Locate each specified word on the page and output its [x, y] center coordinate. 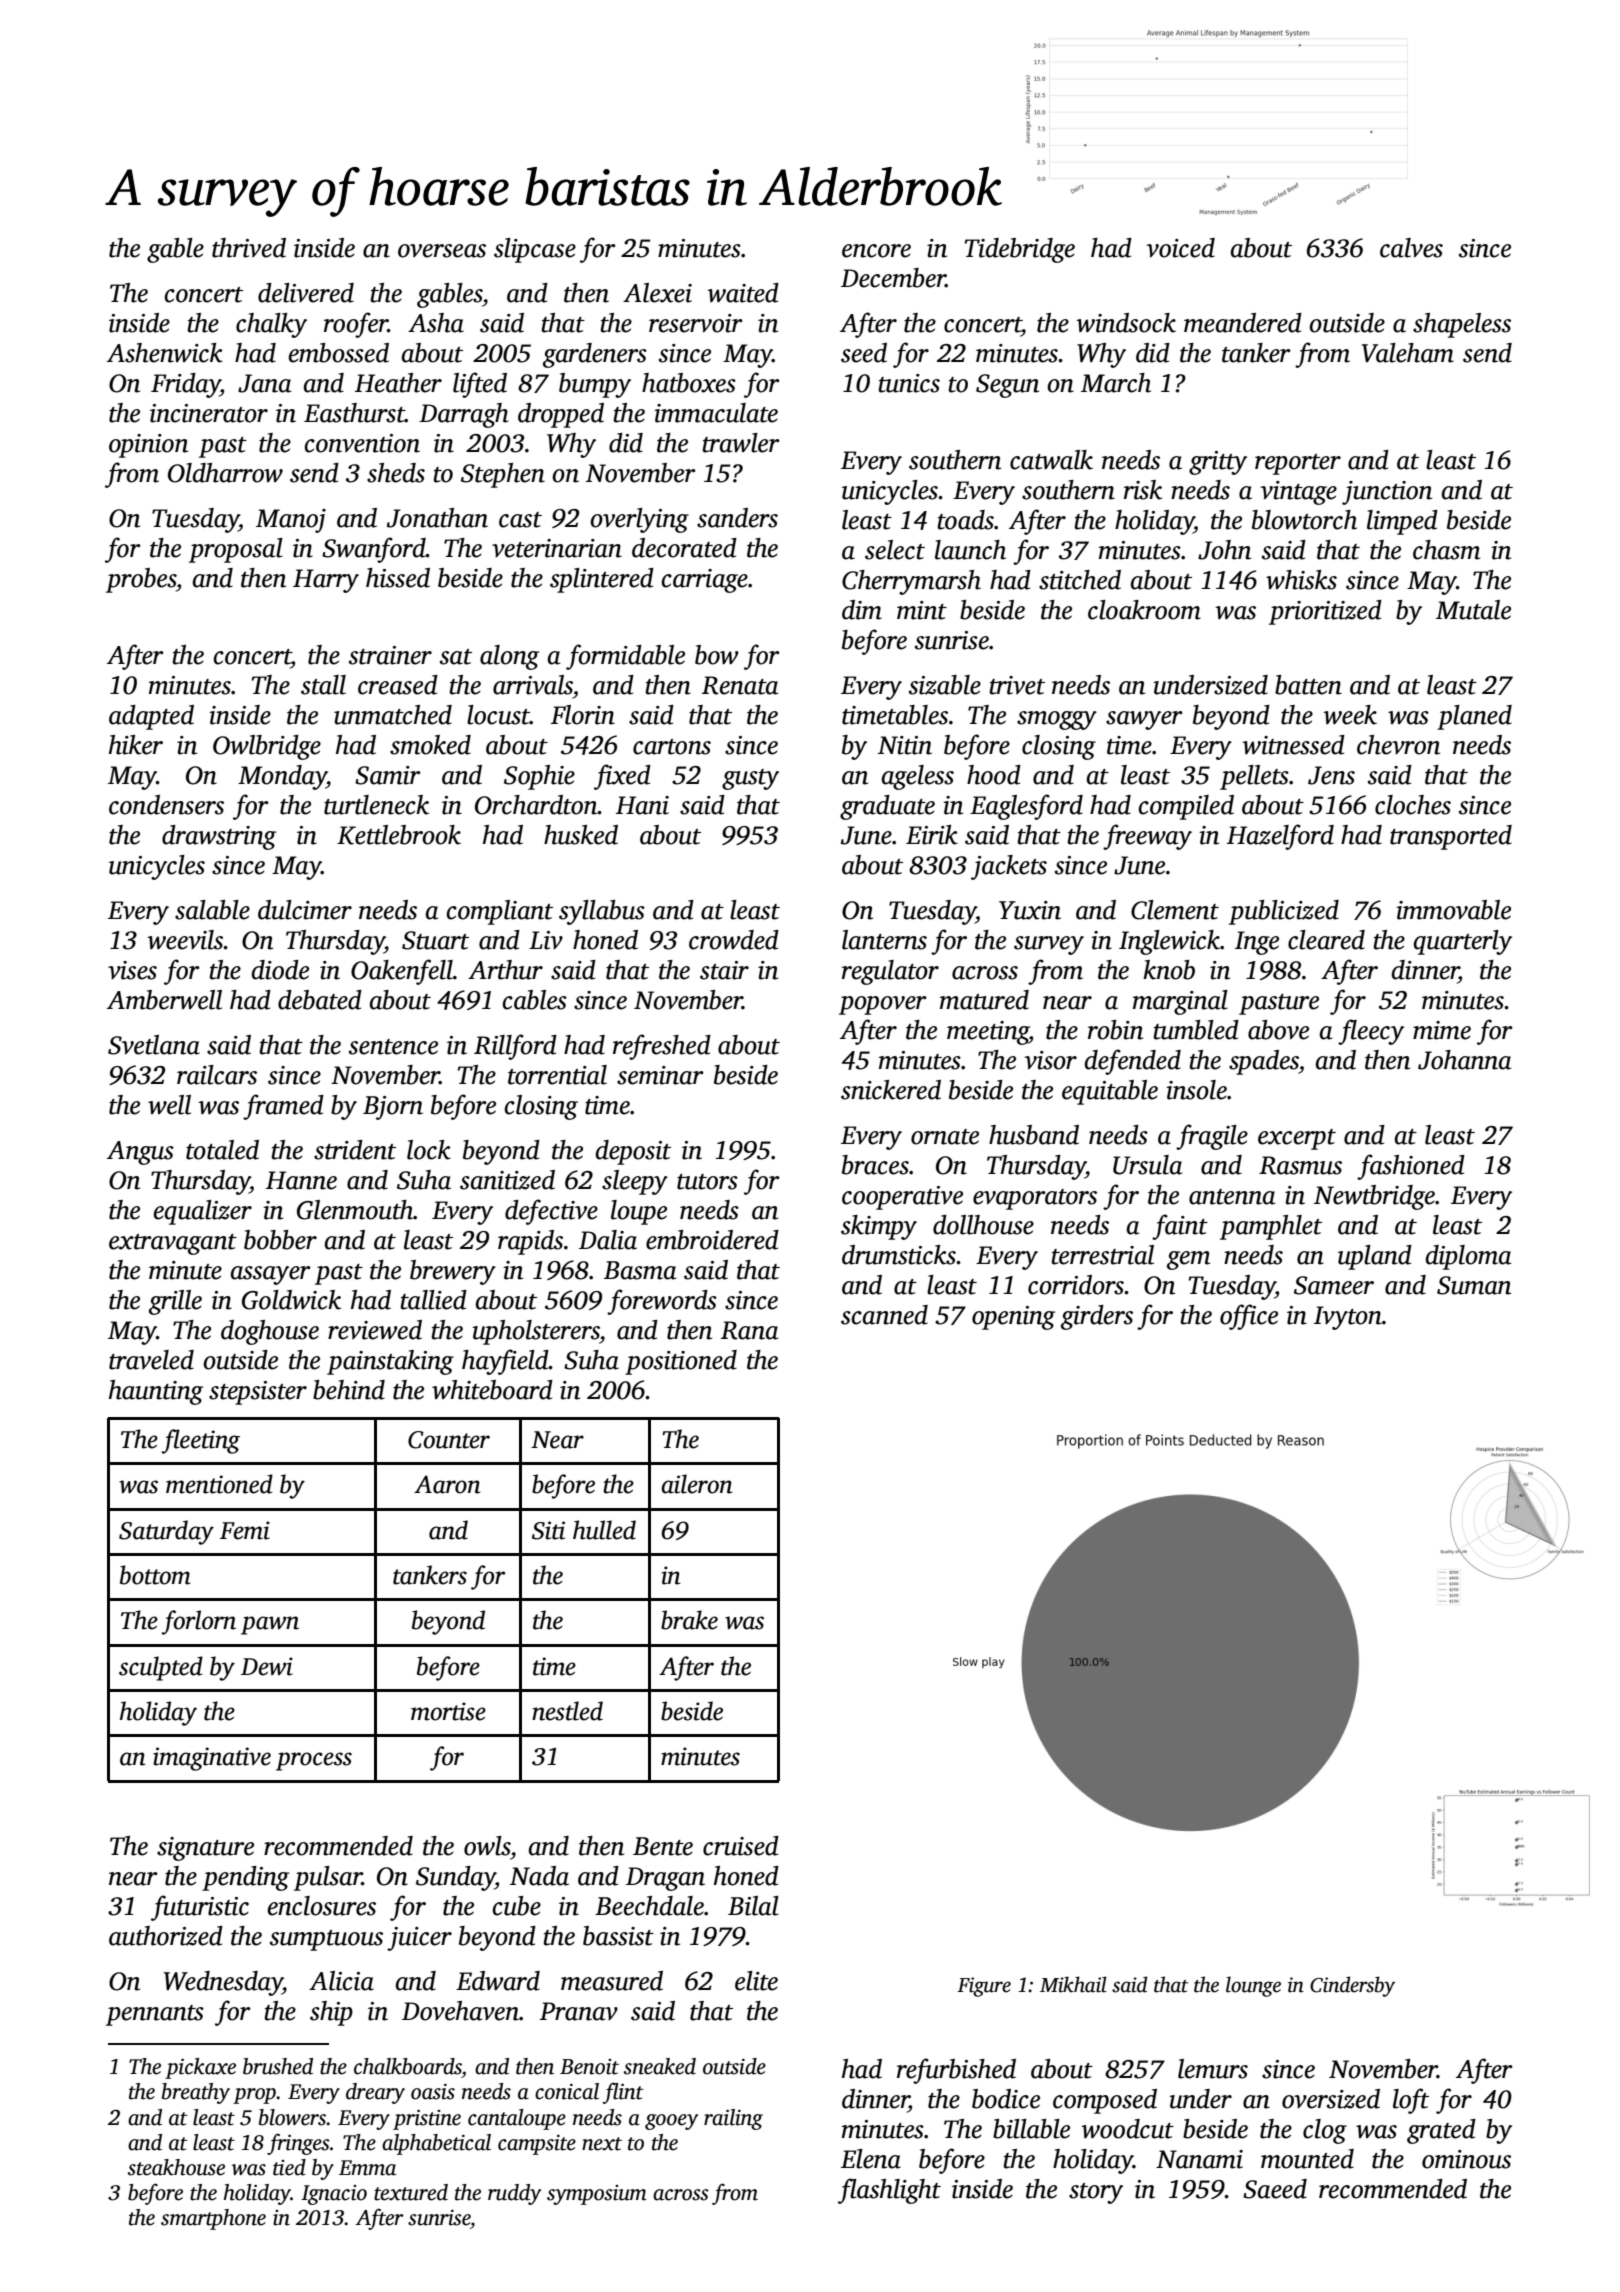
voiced [1180, 248]
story [1096, 2193]
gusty [750, 779]
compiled [1186, 807]
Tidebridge [1020, 250]
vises [132, 970]
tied [289, 2167]
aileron [697, 1484]
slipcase [535, 250]
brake [689, 1620]
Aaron [447, 1484]
